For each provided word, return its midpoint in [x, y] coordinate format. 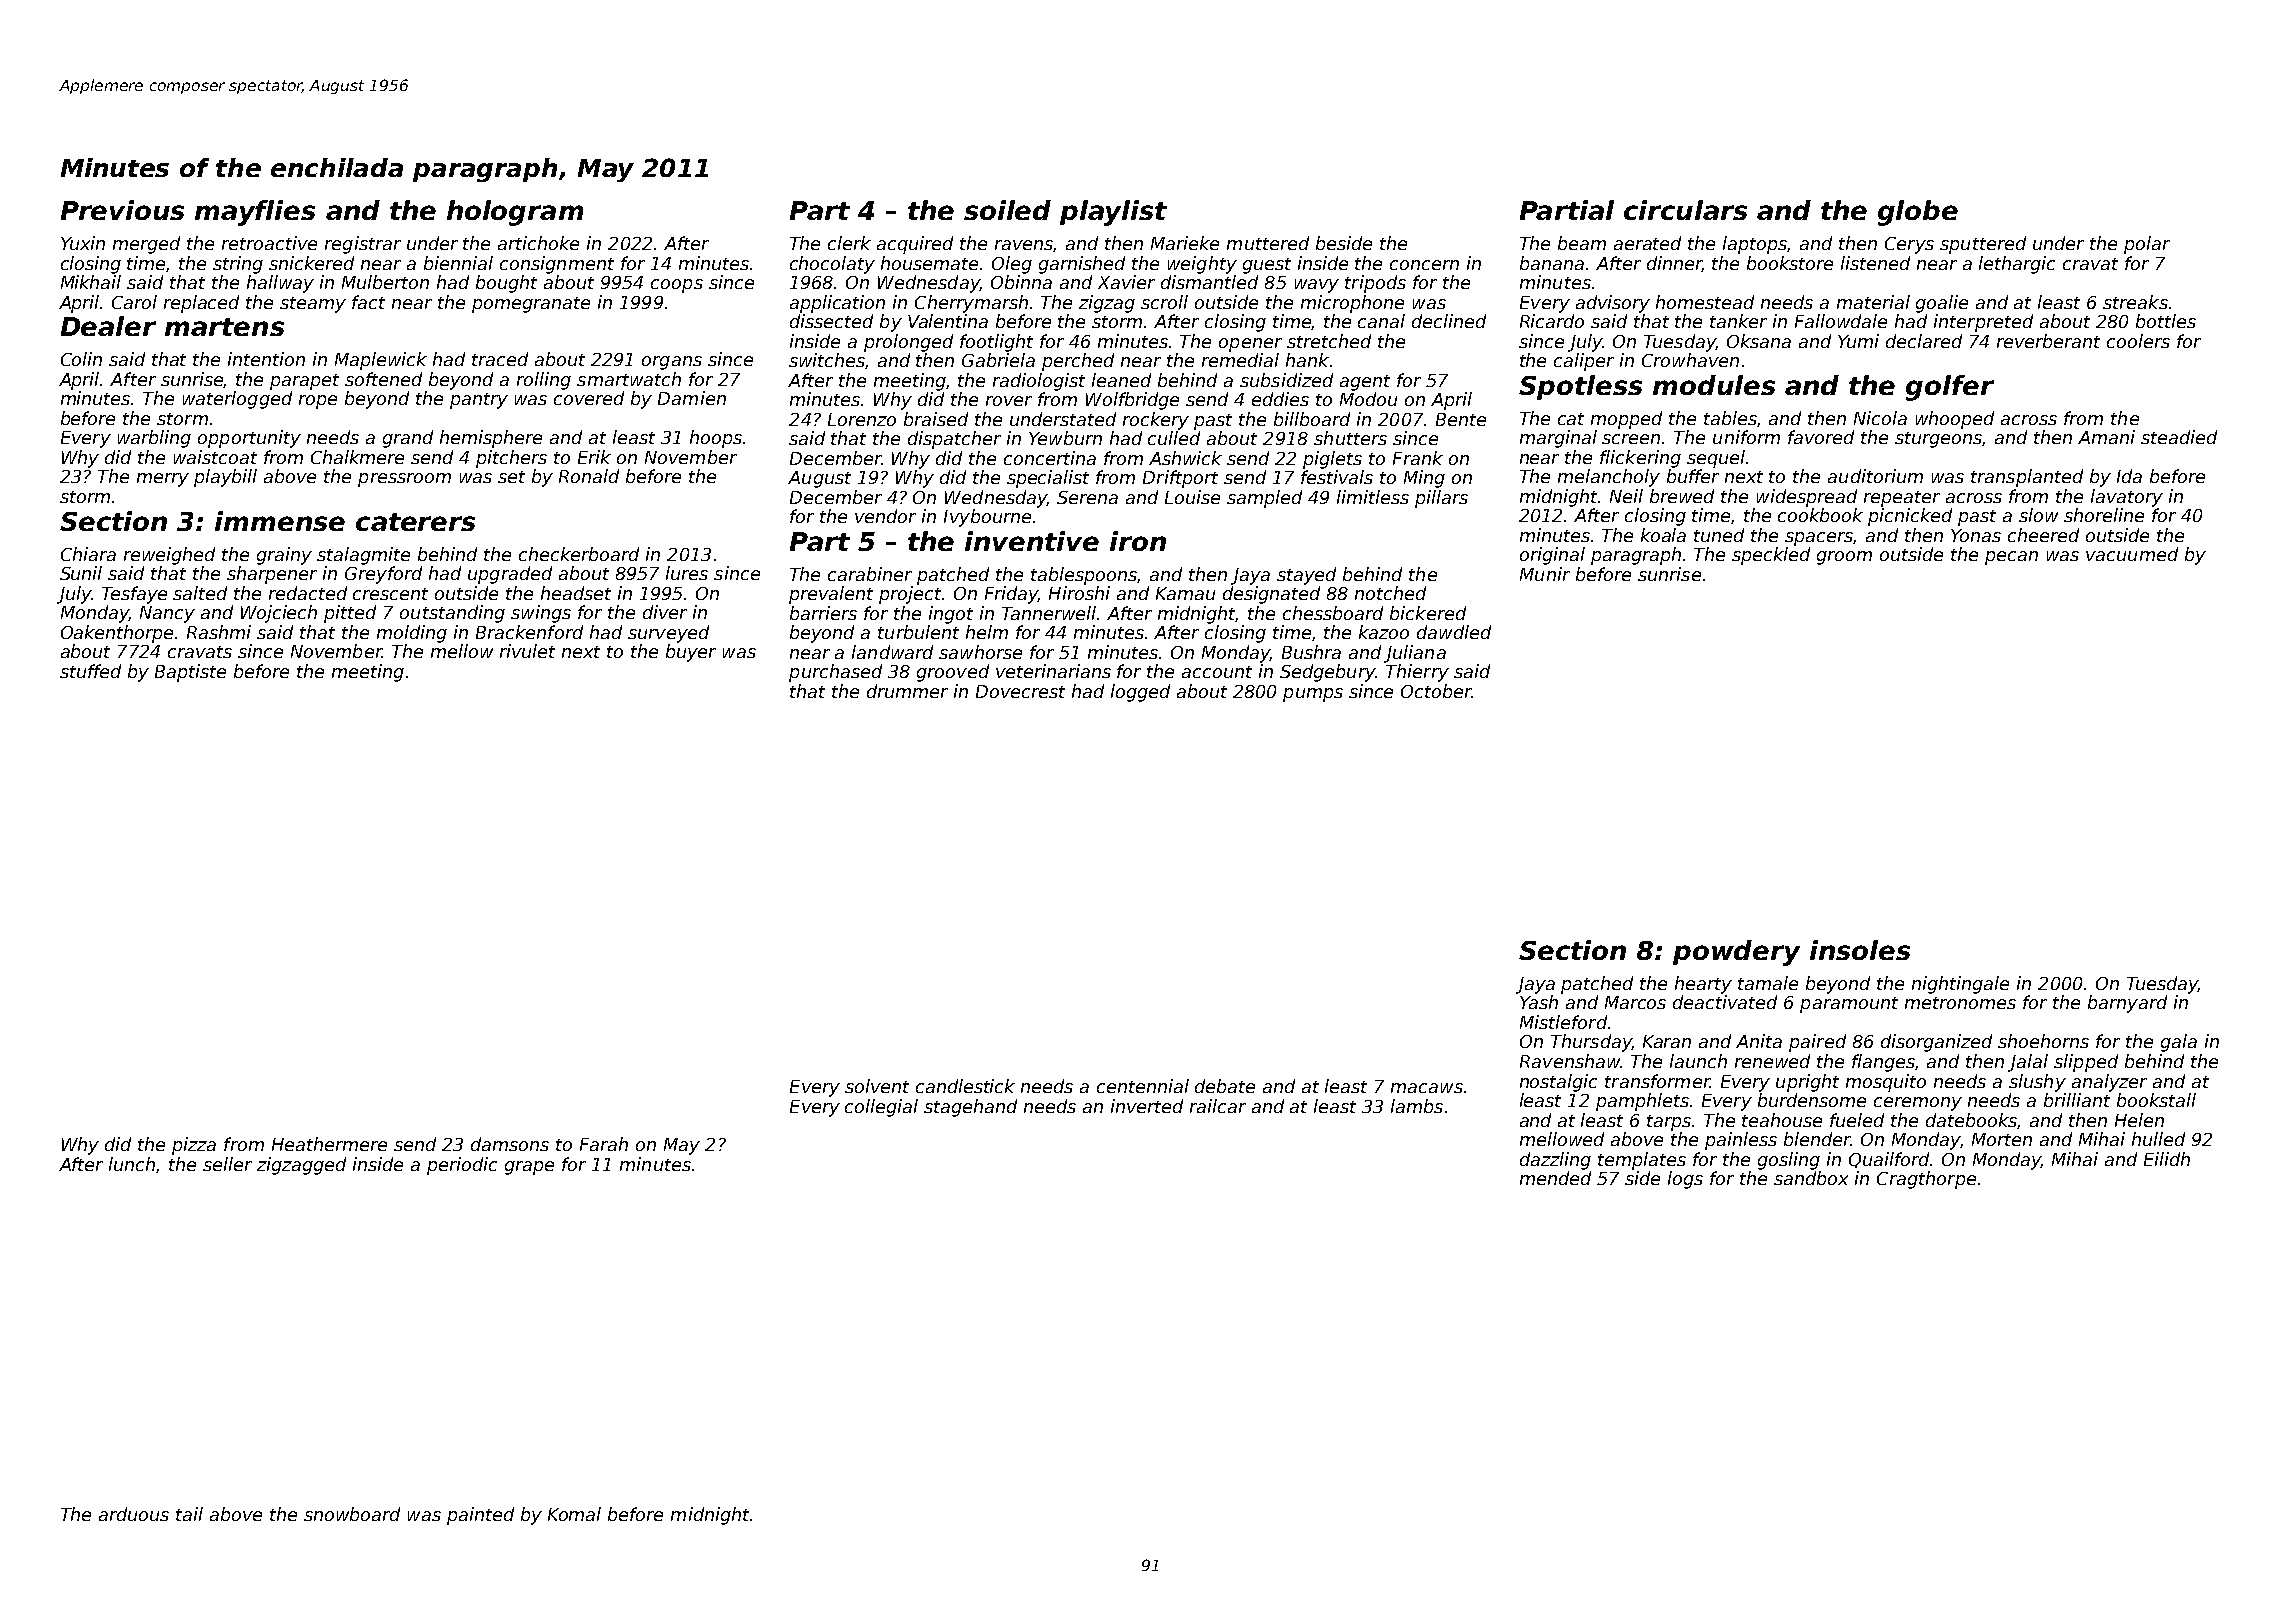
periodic [462, 1166]
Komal [574, 1514]
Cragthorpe [1926, 1180]
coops [677, 286]
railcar [1218, 1106]
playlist [1113, 213]
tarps [1670, 1123]
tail [189, 1514]
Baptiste [190, 673]
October [1436, 691]
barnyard [2127, 1004]
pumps [1313, 695]
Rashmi [219, 632]
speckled [1771, 556]
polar [2147, 245]
